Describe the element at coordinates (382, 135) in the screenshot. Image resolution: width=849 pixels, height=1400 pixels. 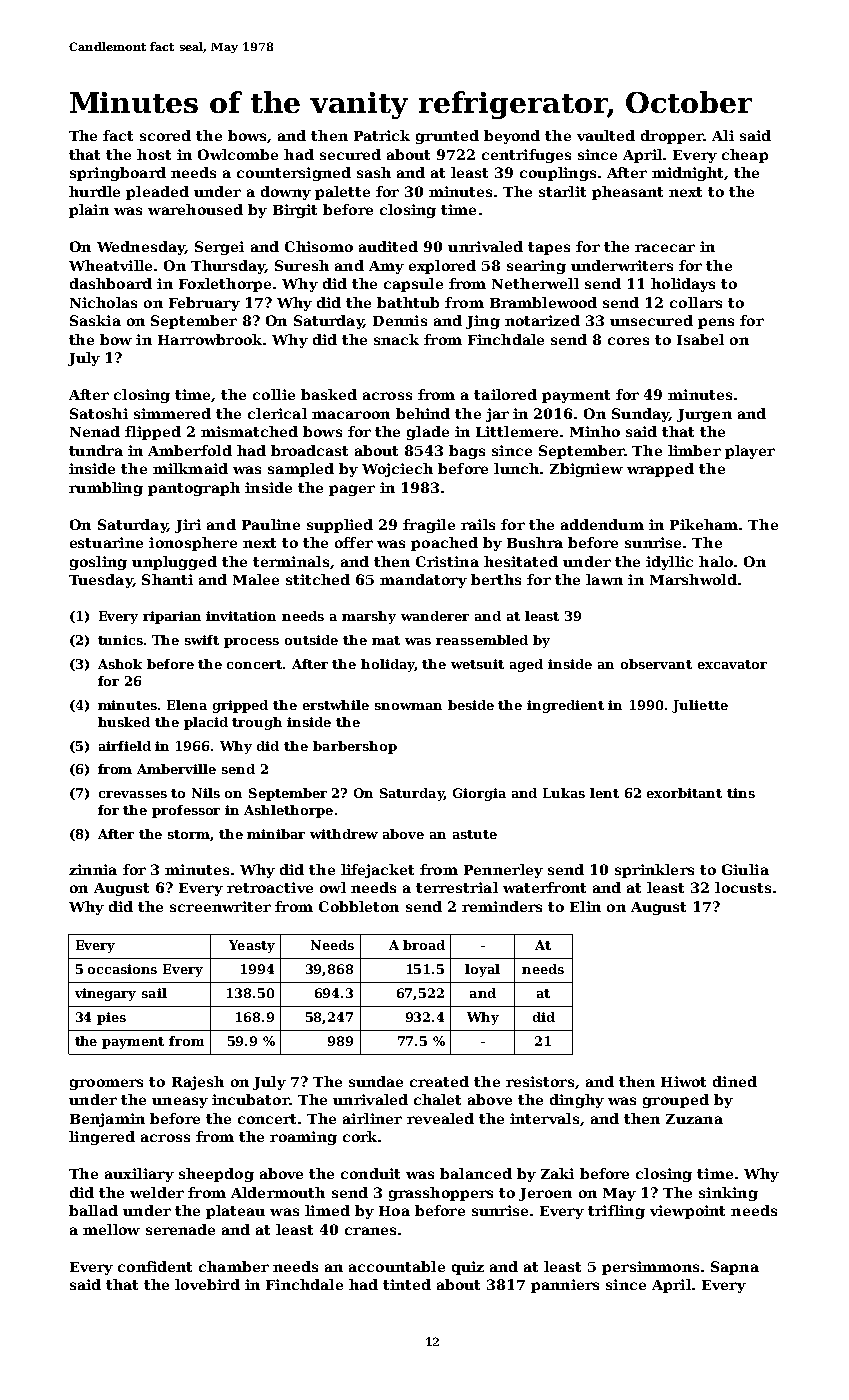
I see `Patrick` at that location.
